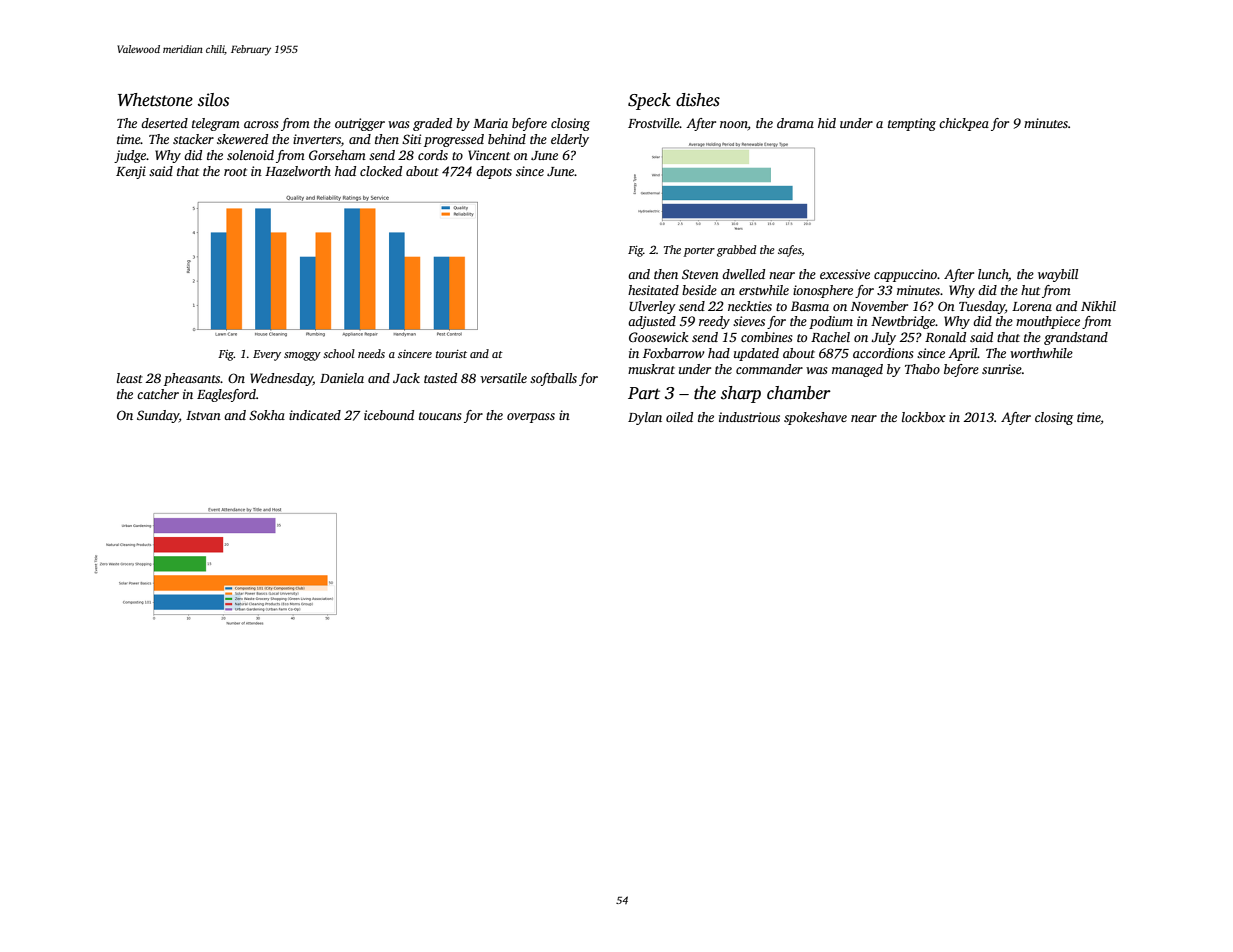 The image size is (1233, 952). What do you see at coordinates (494, 172) in the document?
I see `depots` at bounding box center [494, 172].
